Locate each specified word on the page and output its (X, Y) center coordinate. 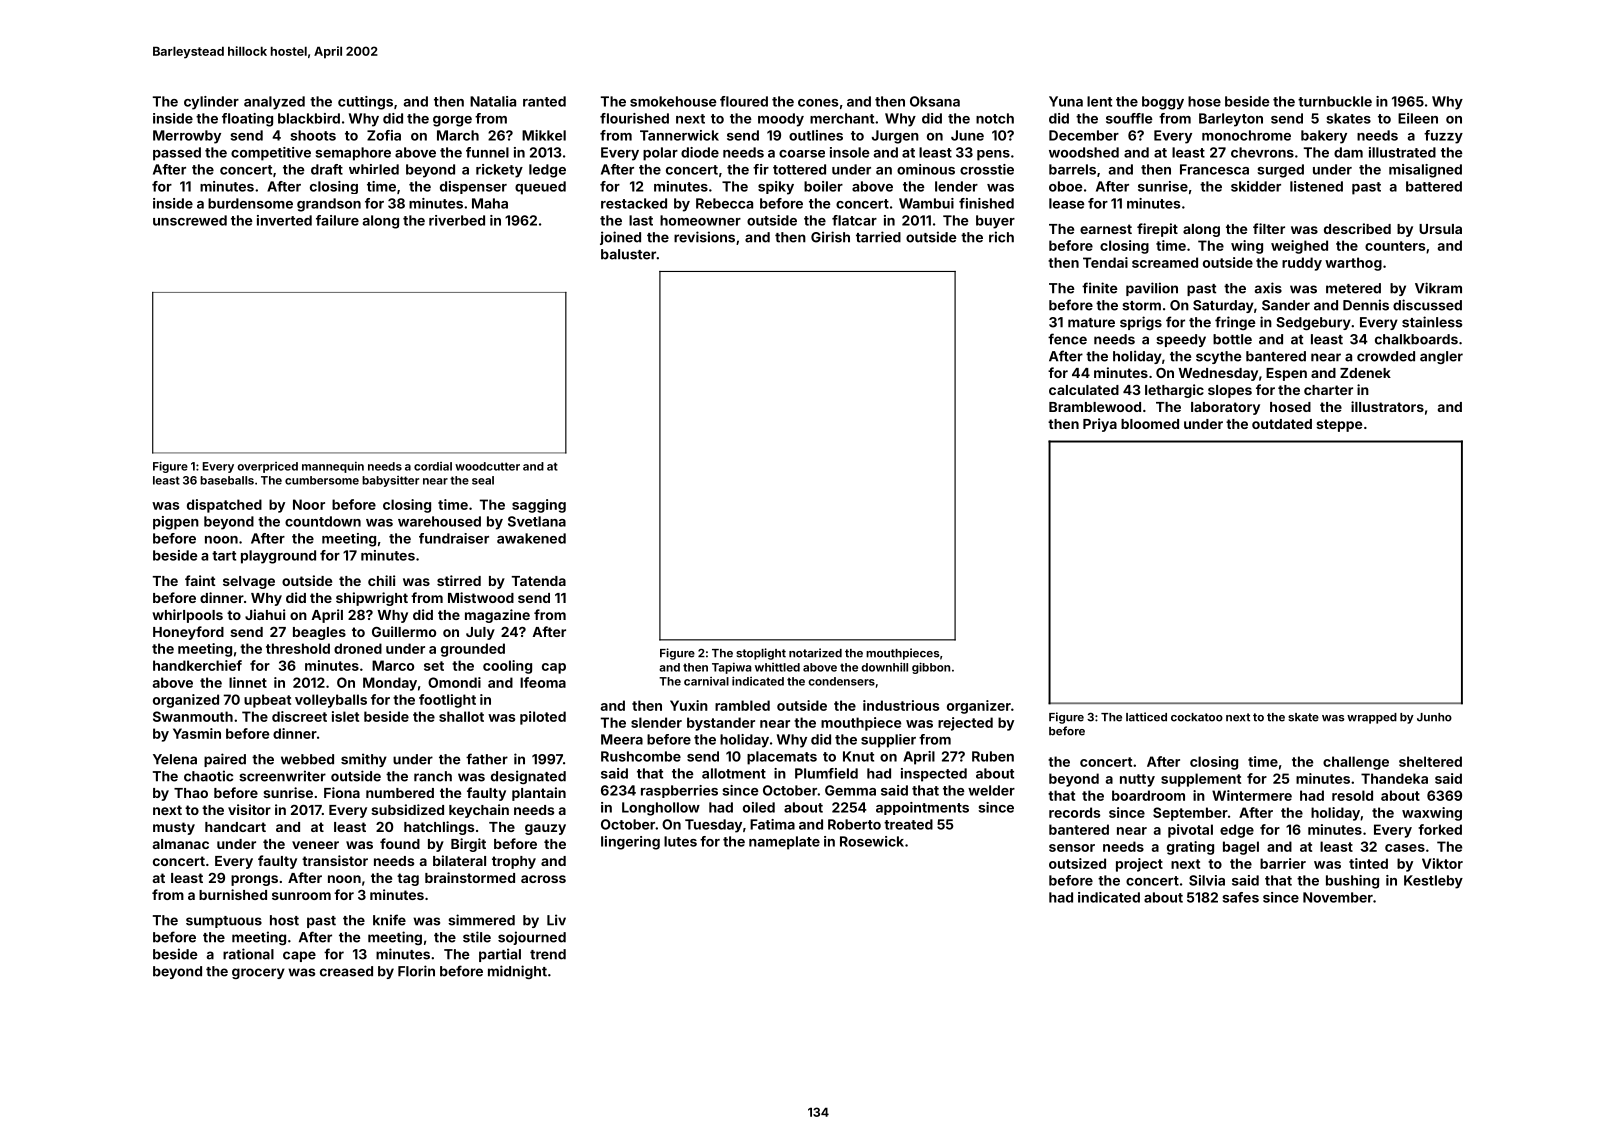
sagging (539, 506)
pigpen (176, 523)
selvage (249, 582)
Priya (1100, 425)
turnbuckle (1335, 101)
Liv (556, 920)
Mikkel (544, 135)
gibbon (931, 668)
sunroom (301, 896)
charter (1328, 390)
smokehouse (673, 101)
